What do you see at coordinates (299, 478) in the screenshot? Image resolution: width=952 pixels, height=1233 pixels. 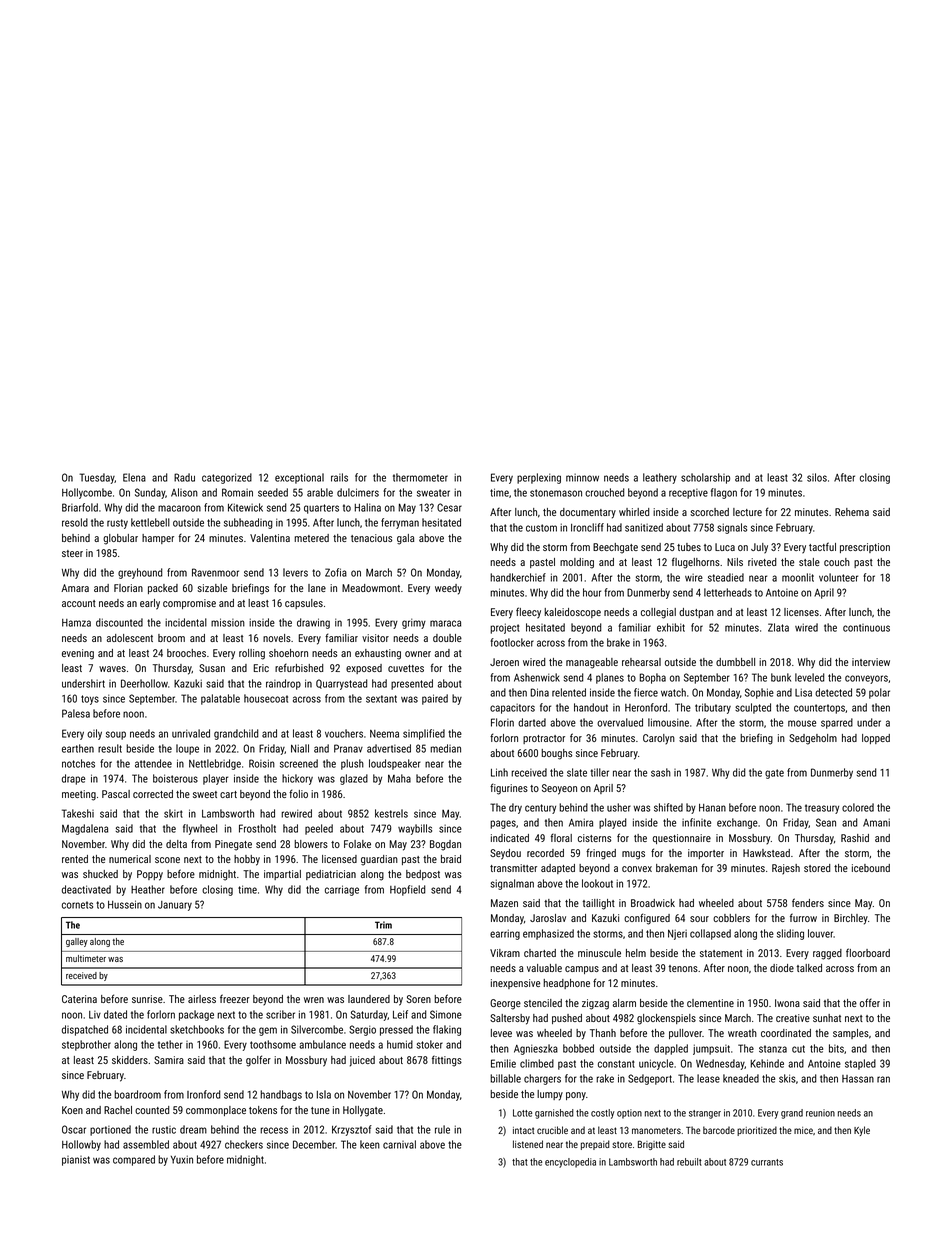 I see `exceptional` at bounding box center [299, 478].
